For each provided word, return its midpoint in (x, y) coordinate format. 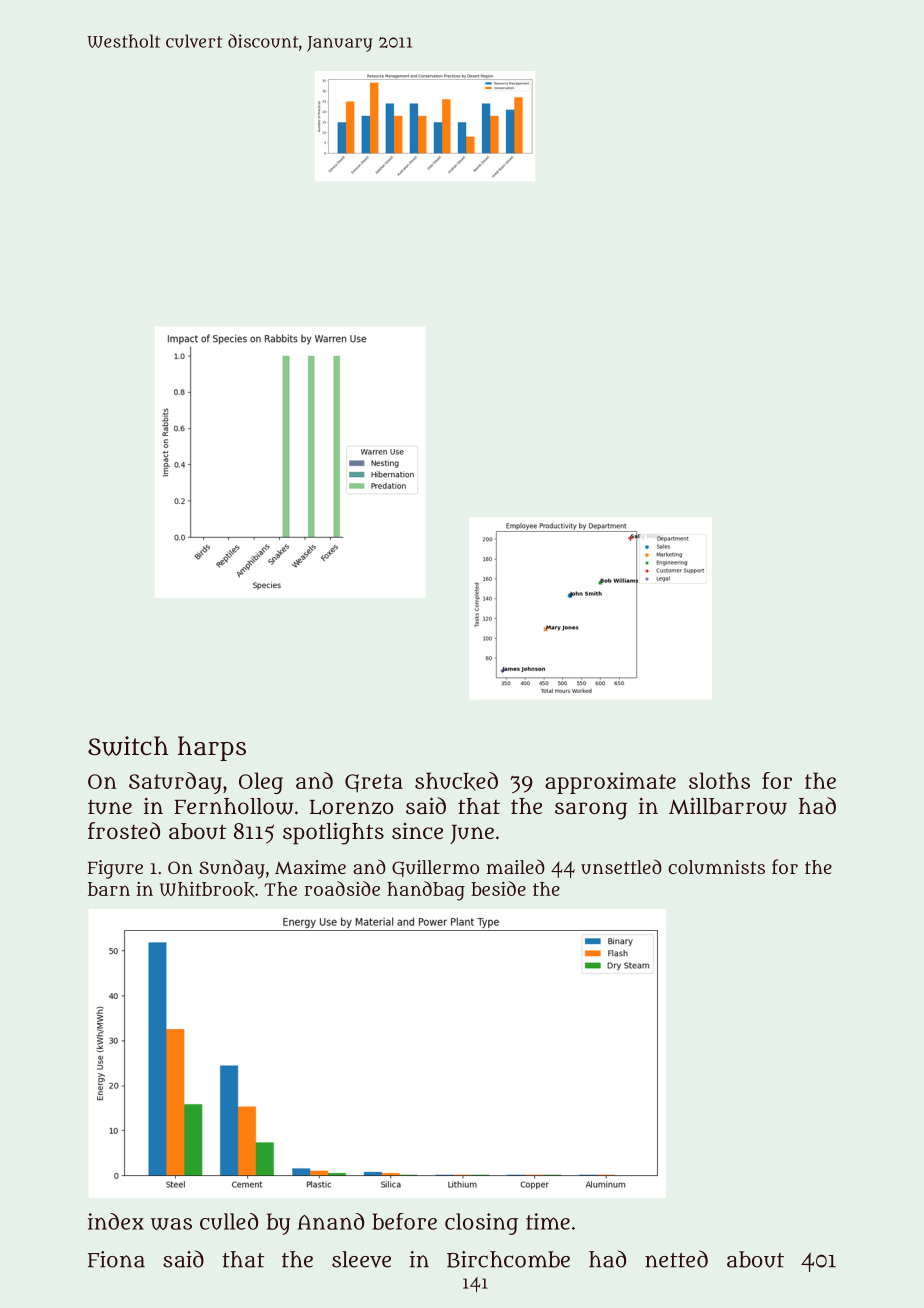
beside (498, 888)
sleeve (361, 1259)
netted (676, 1259)
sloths (719, 780)
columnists (716, 867)
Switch (128, 746)
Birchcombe (508, 1259)
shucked (456, 781)
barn (109, 889)
